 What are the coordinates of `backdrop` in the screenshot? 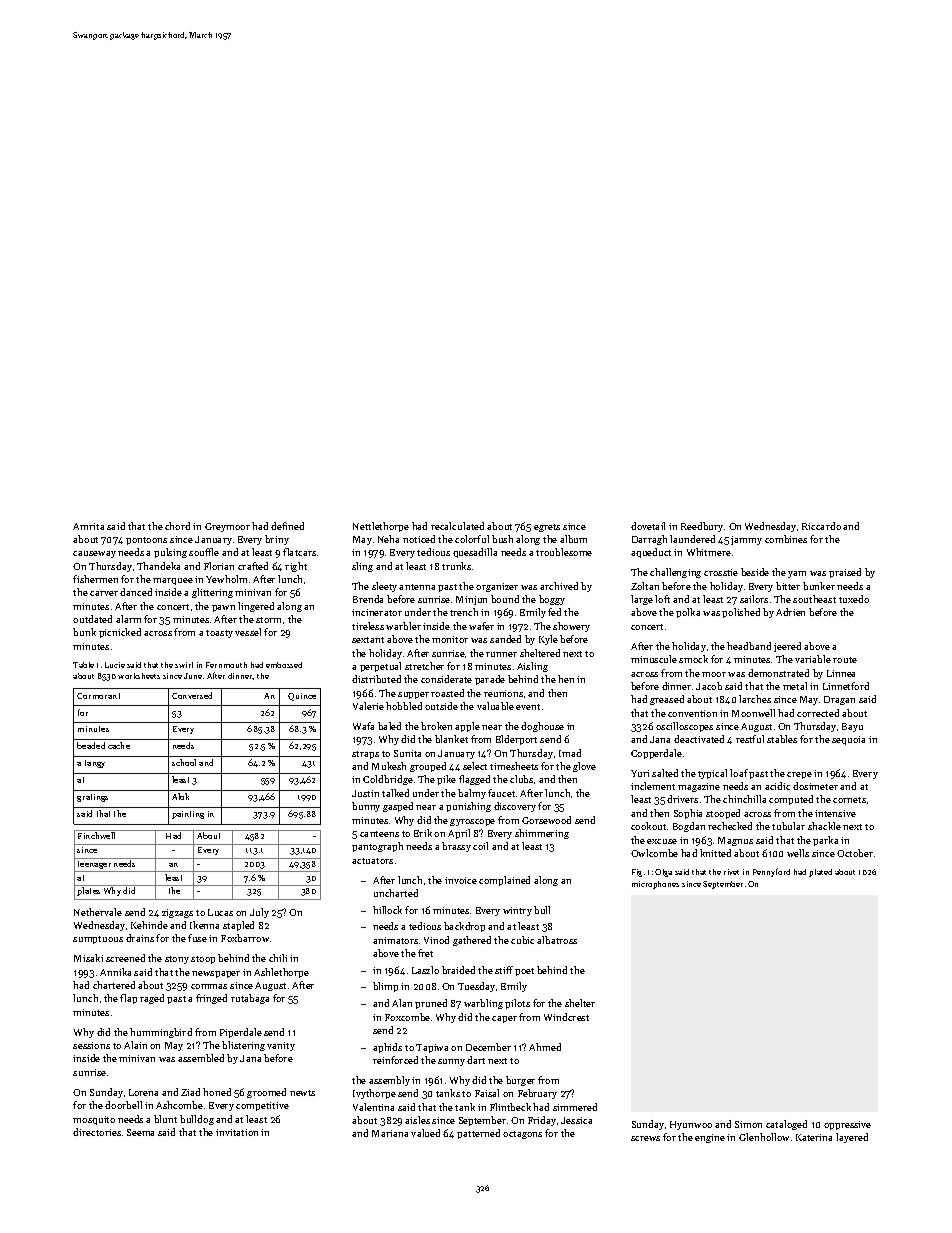 It's located at (464, 927).
